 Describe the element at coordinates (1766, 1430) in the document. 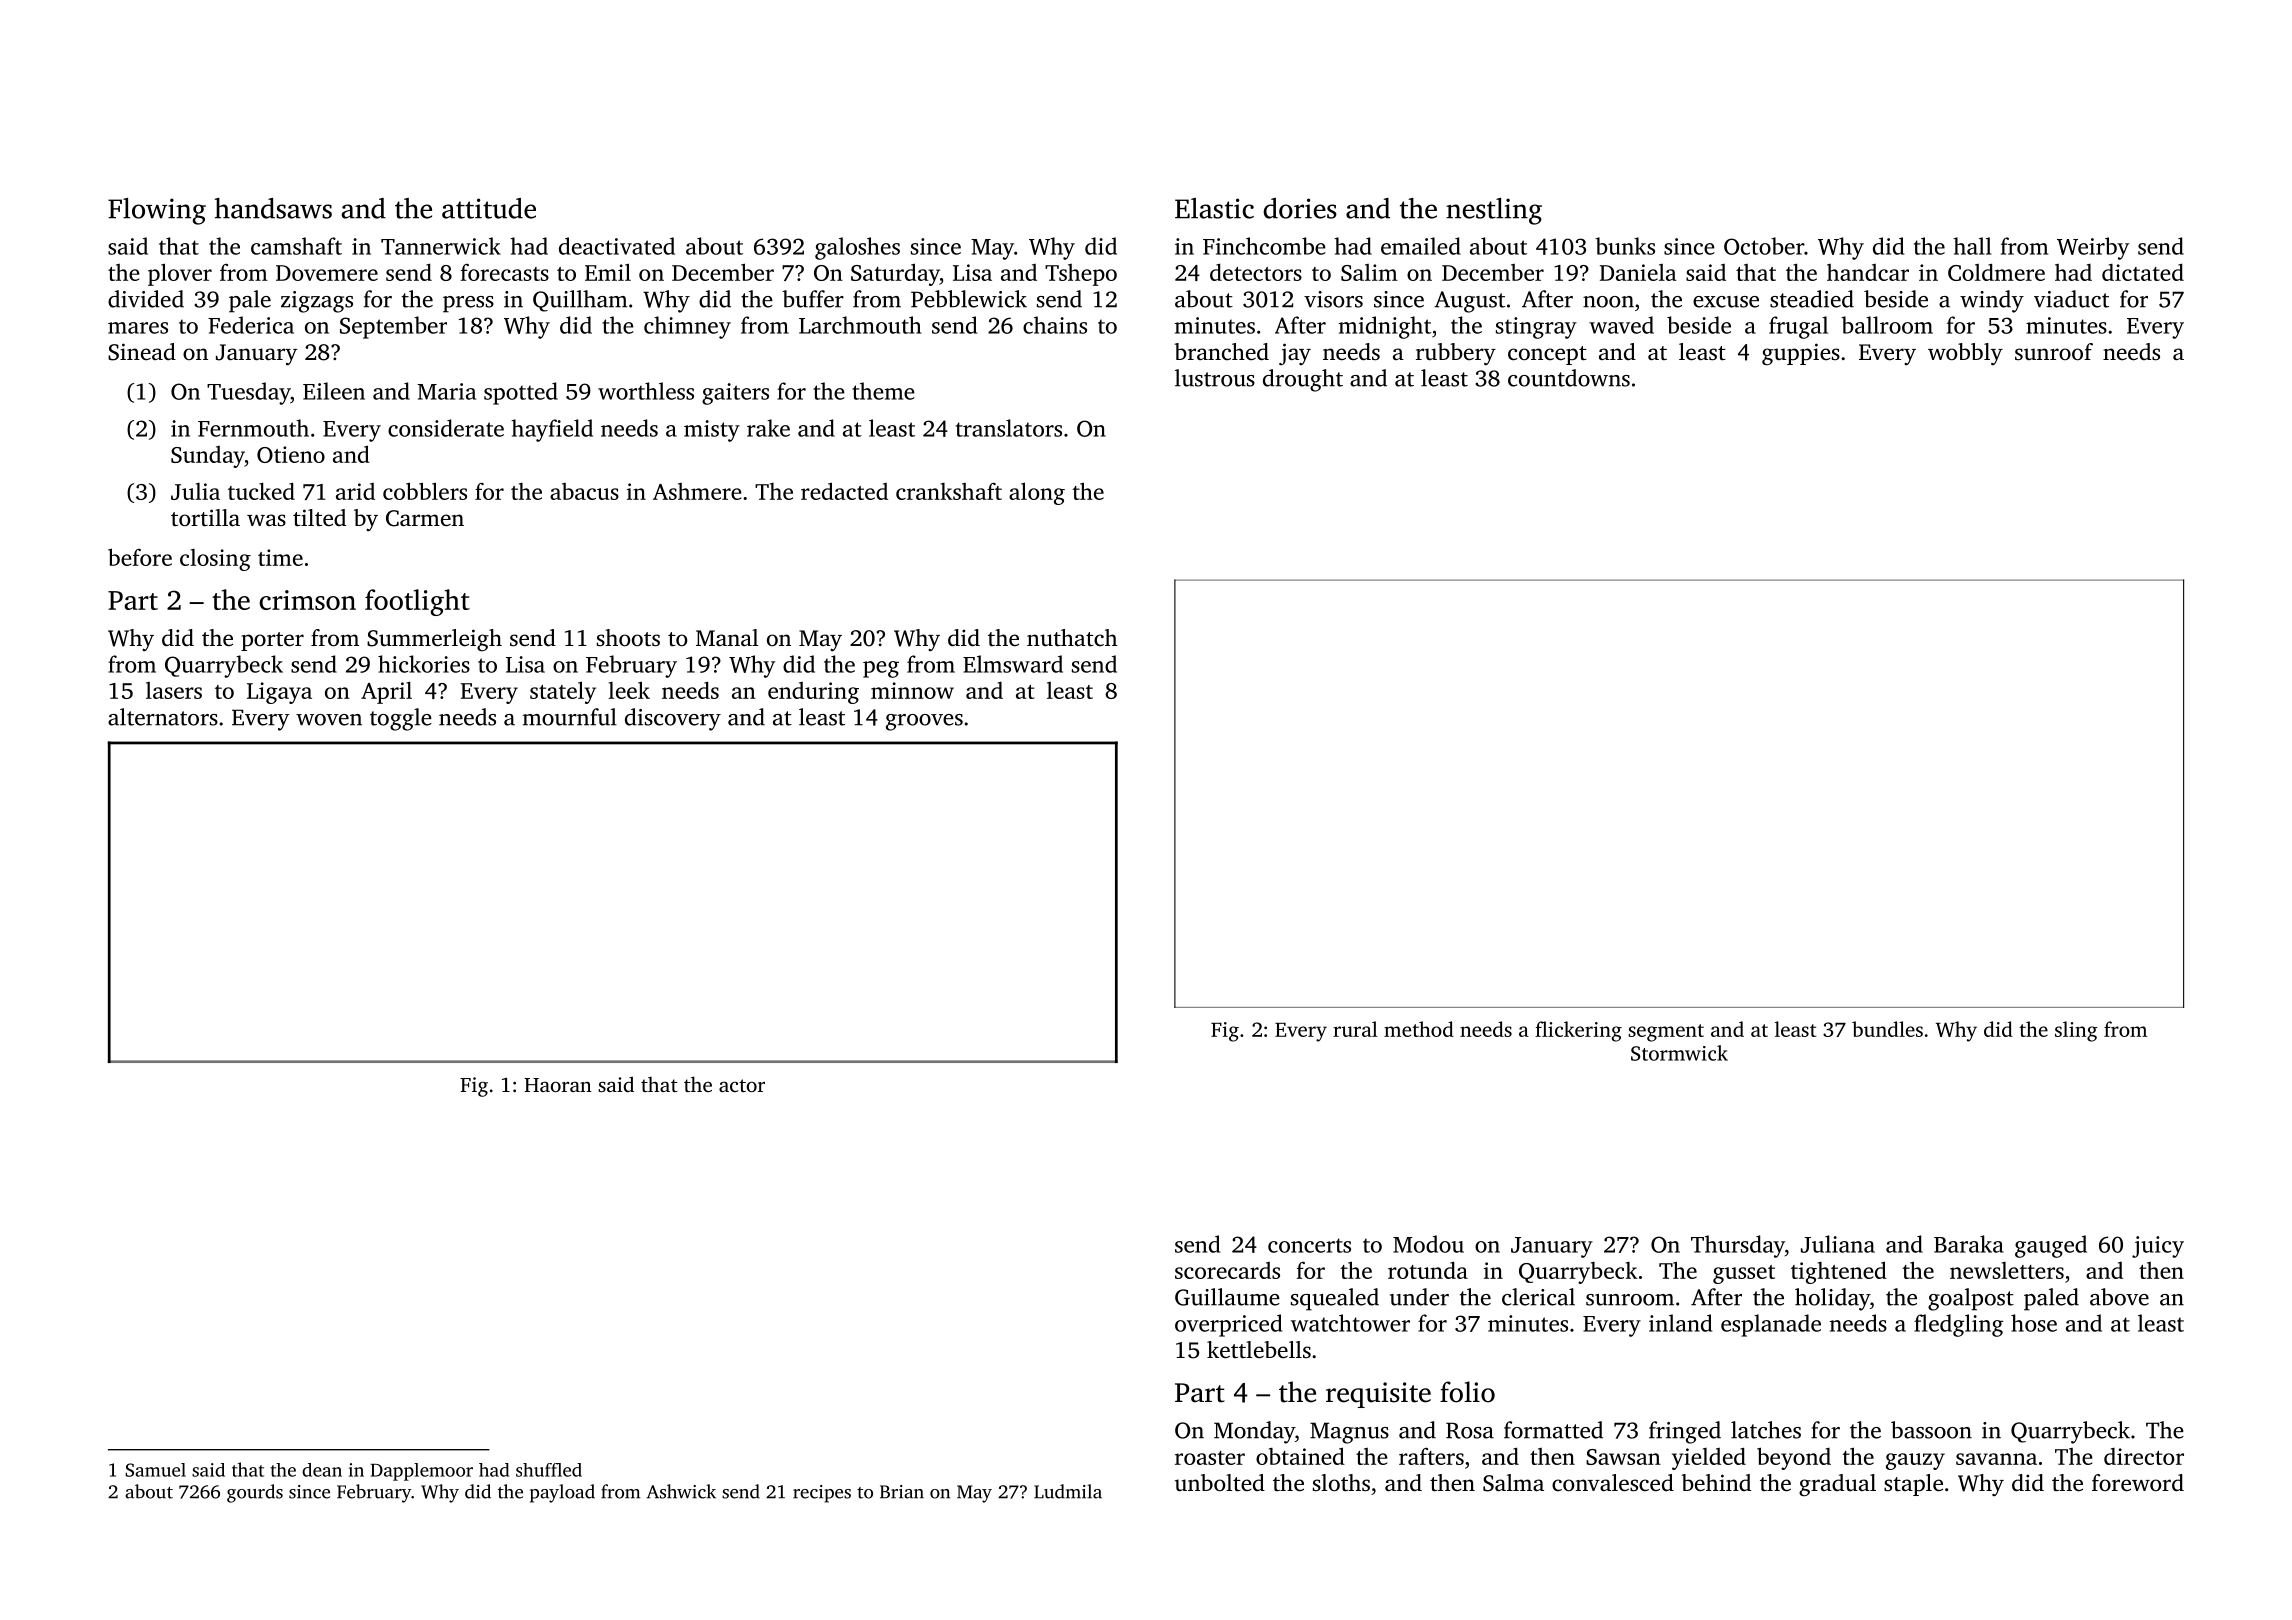

I see `latches` at that location.
